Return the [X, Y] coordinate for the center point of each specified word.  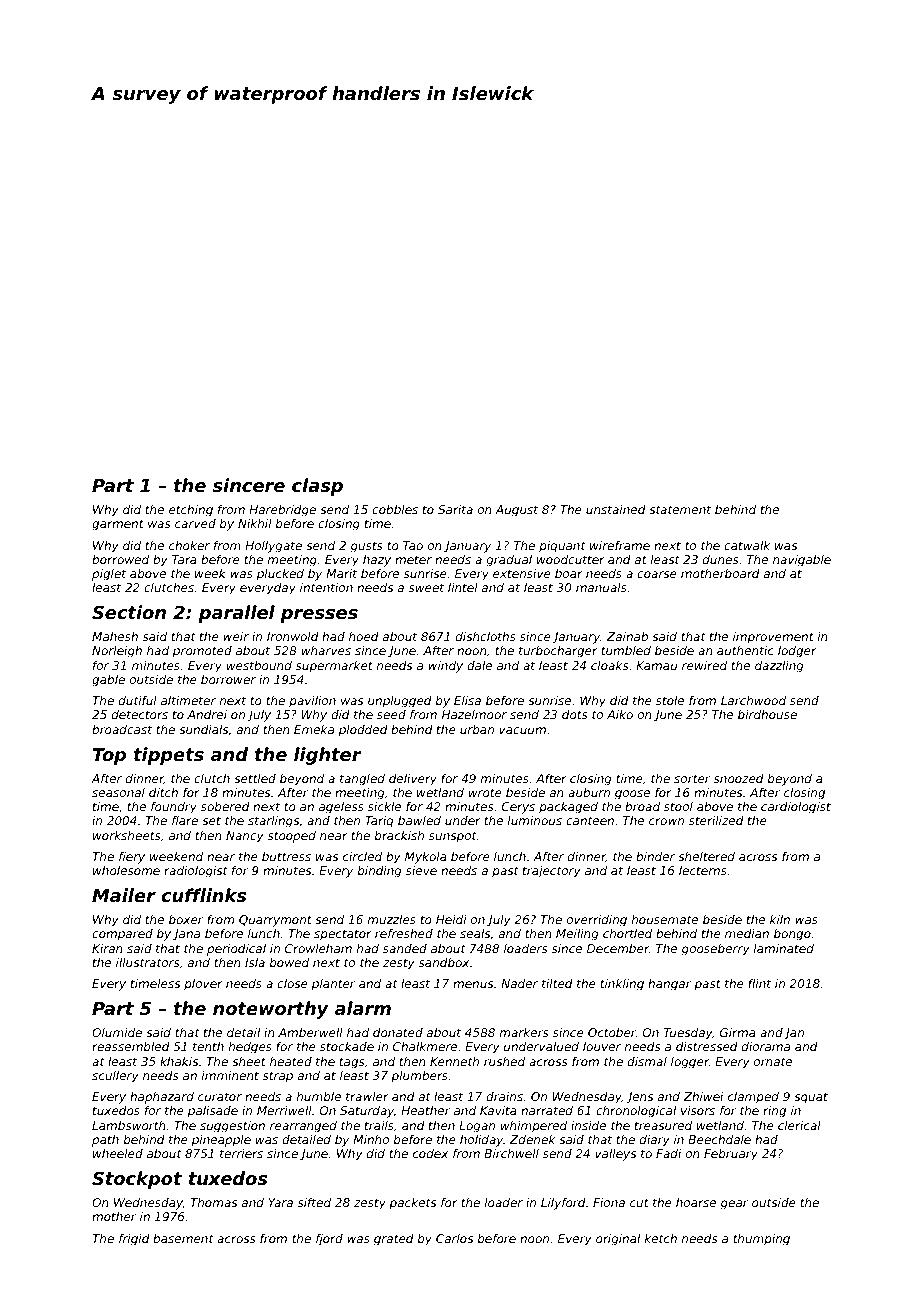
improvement [773, 638]
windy [445, 667]
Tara [184, 559]
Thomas [213, 1202]
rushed [504, 1061]
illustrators [147, 962]
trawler [367, 1096]
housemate [665, 919]
